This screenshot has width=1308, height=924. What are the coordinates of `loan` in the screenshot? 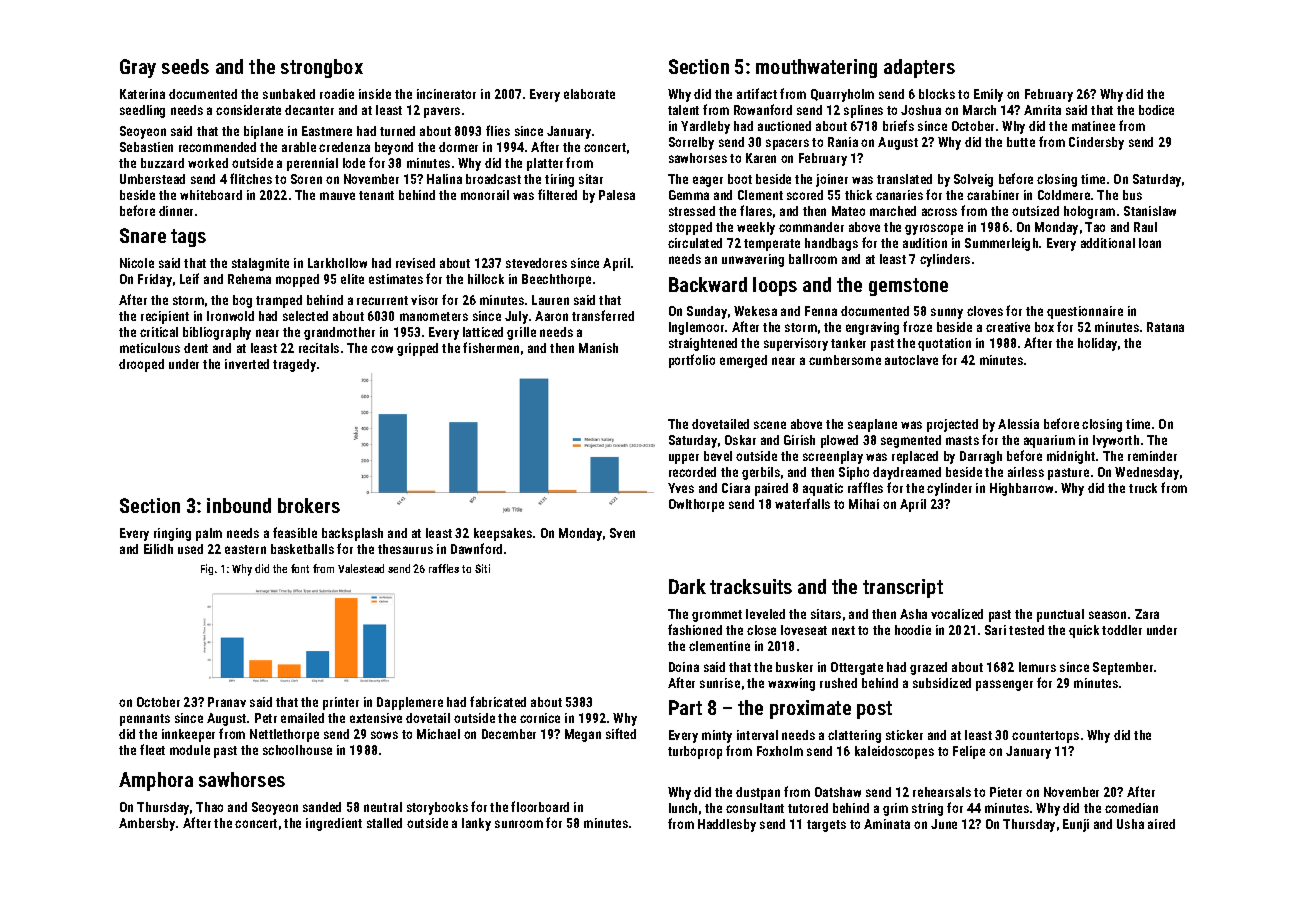 It's located at (1150, 243).
